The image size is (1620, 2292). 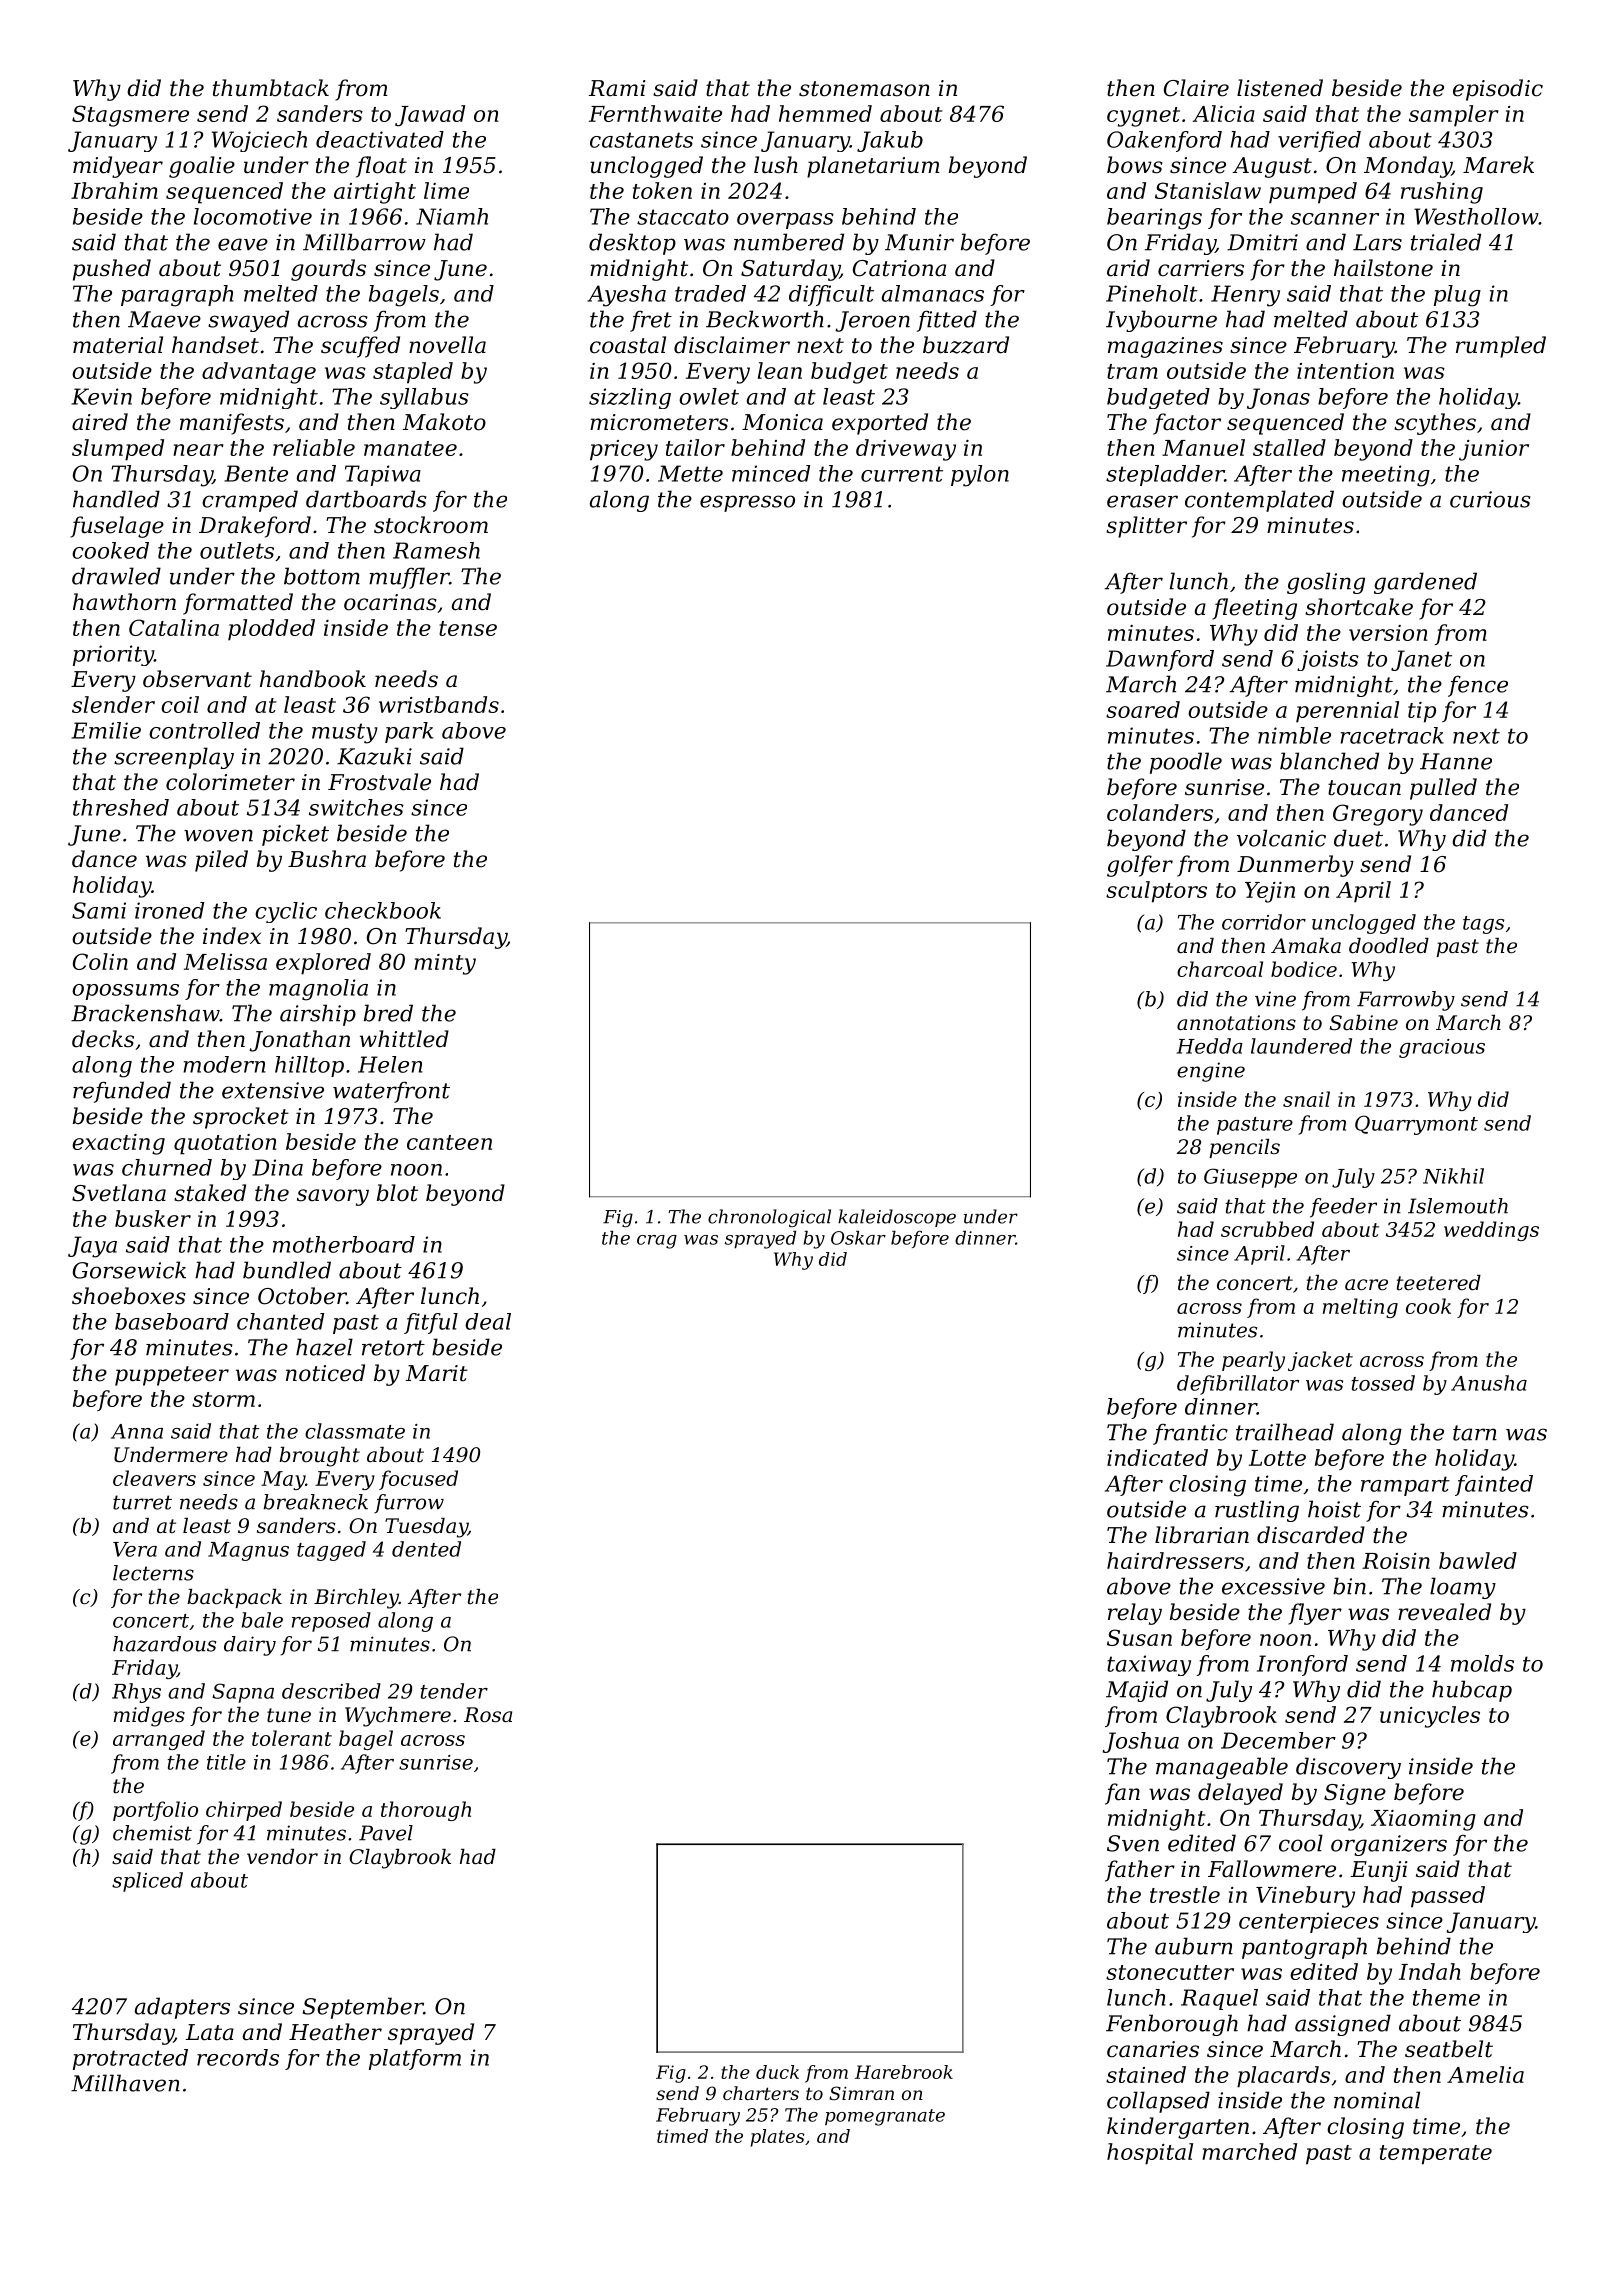 I want to click on hailstone, so click(x=1383, y=268).
